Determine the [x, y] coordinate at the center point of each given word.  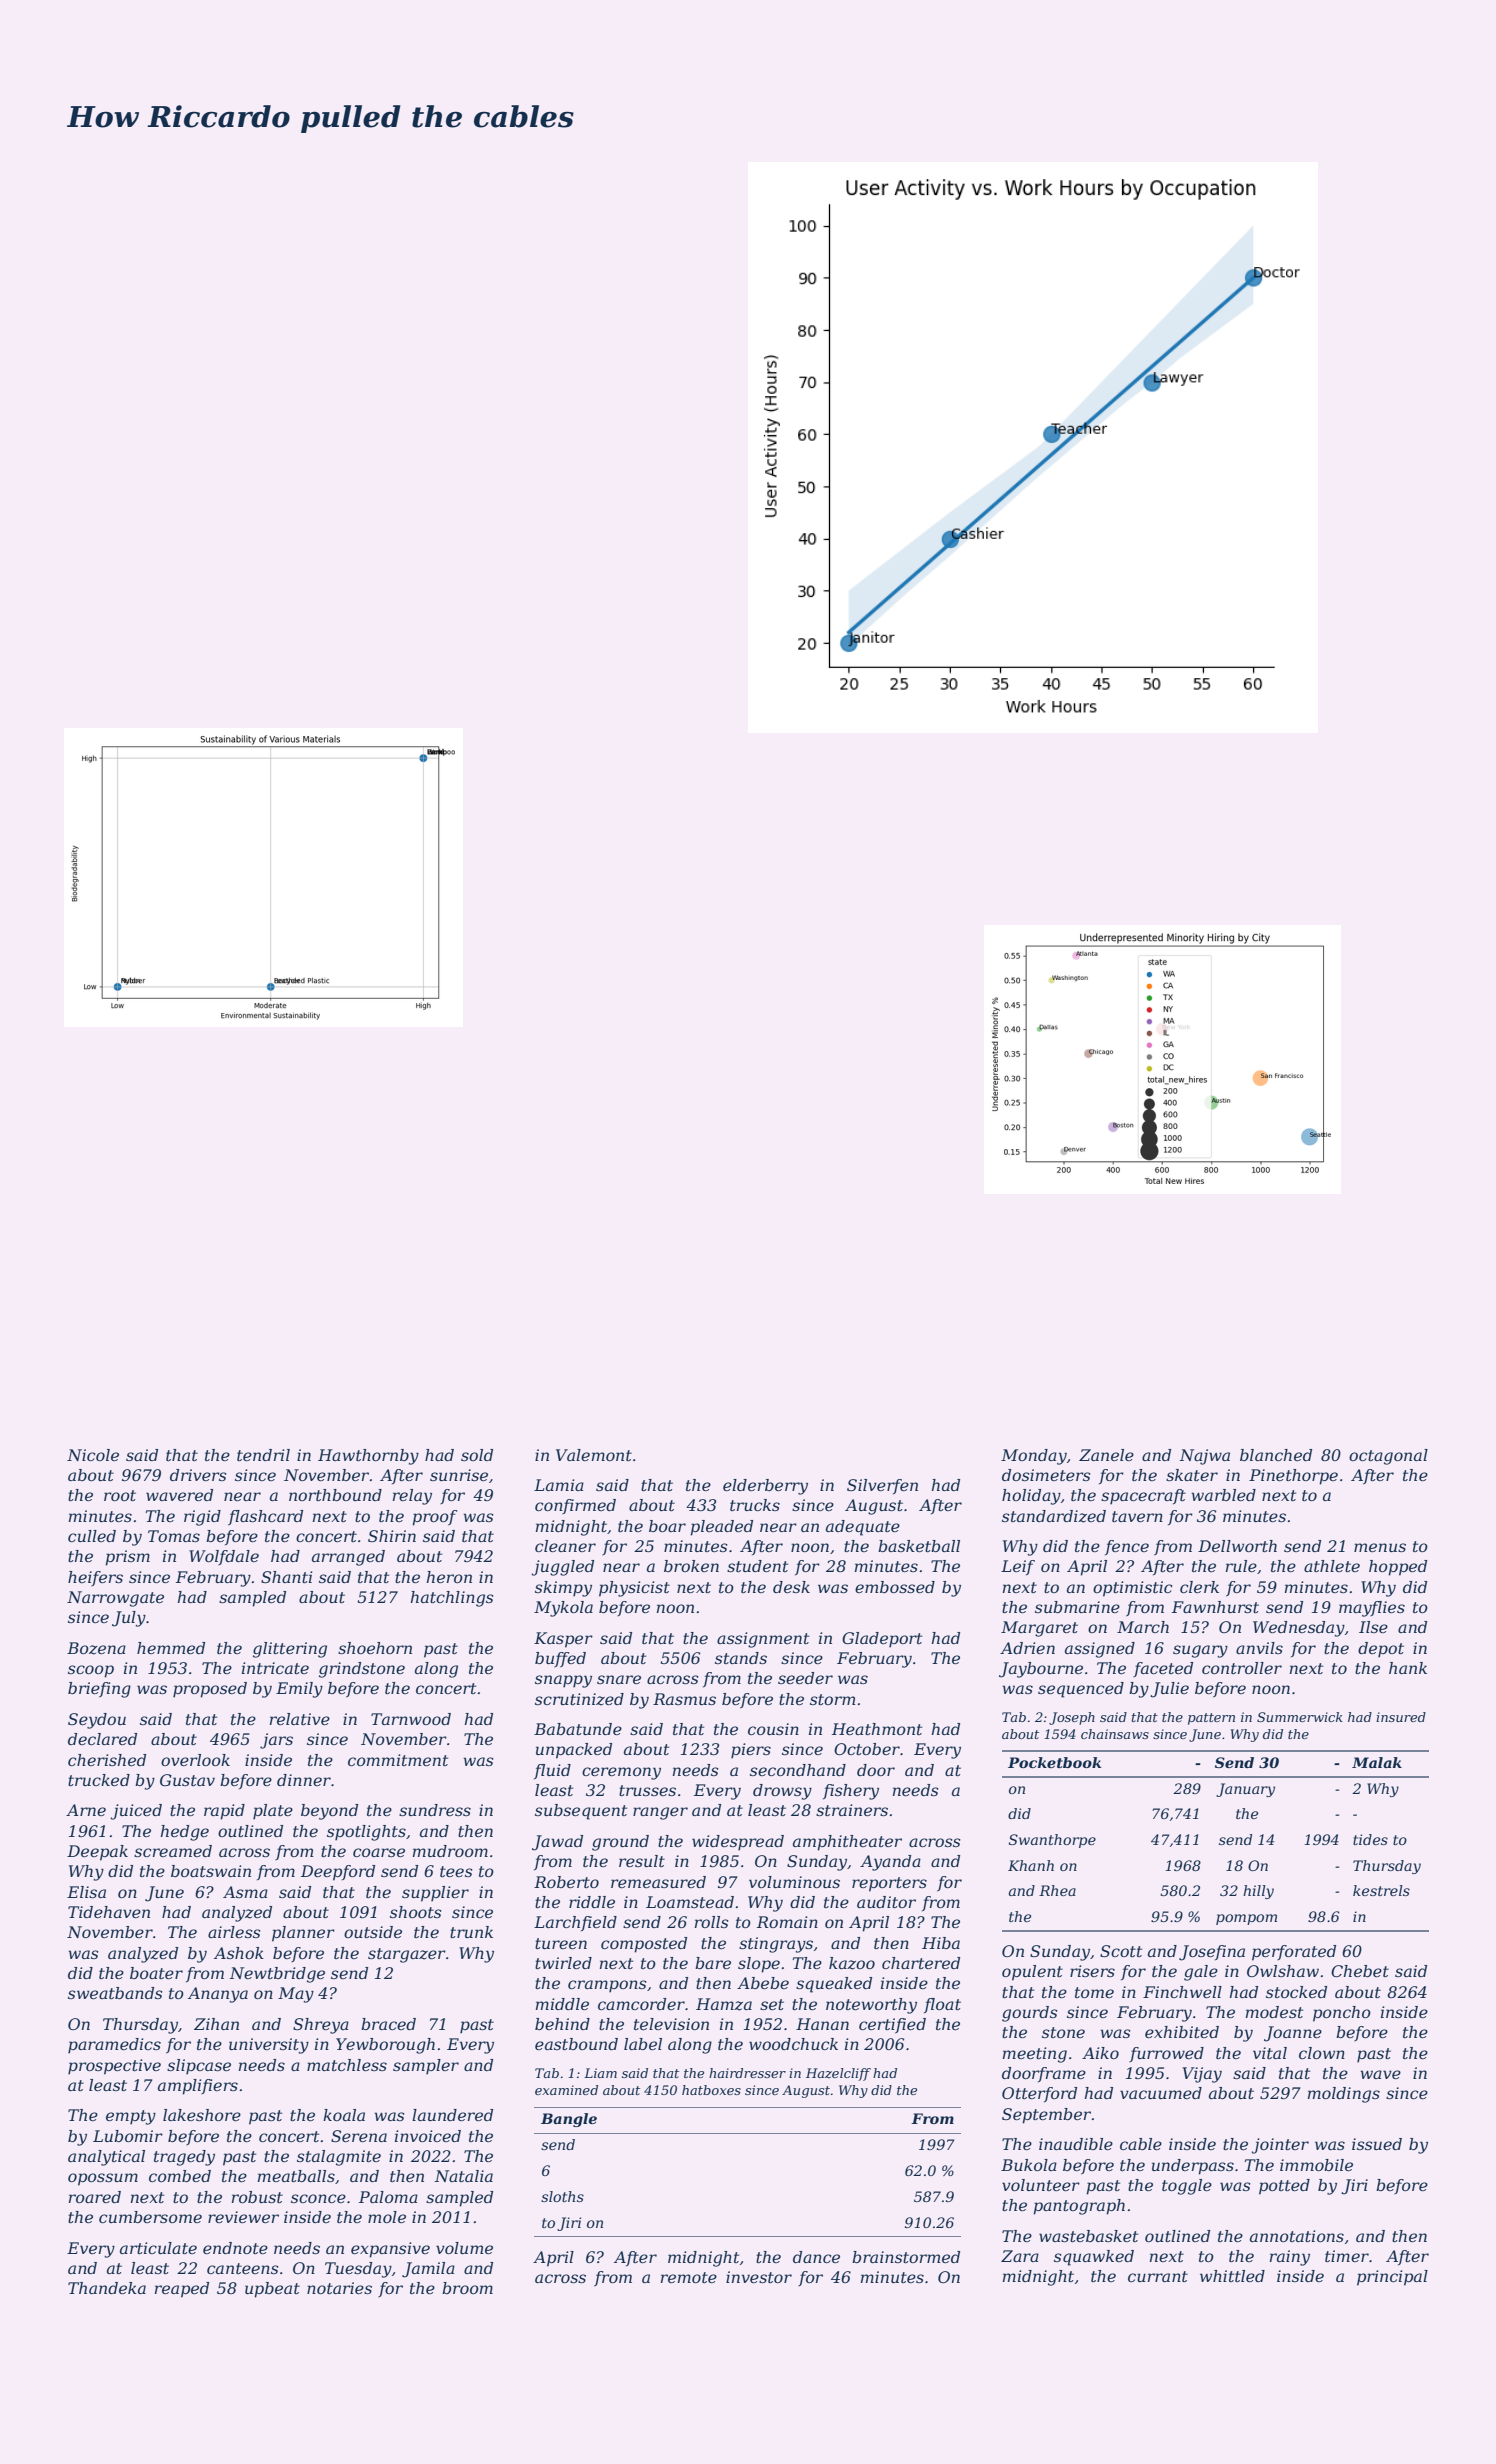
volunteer [1041, 2185]
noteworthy [871, 2006]
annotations [1297, 2236]
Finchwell [1182, 1992]
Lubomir [128, 2136]
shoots [416, 1912]
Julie [1169, 1690]
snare [619, 1679]
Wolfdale [224, 1557]
